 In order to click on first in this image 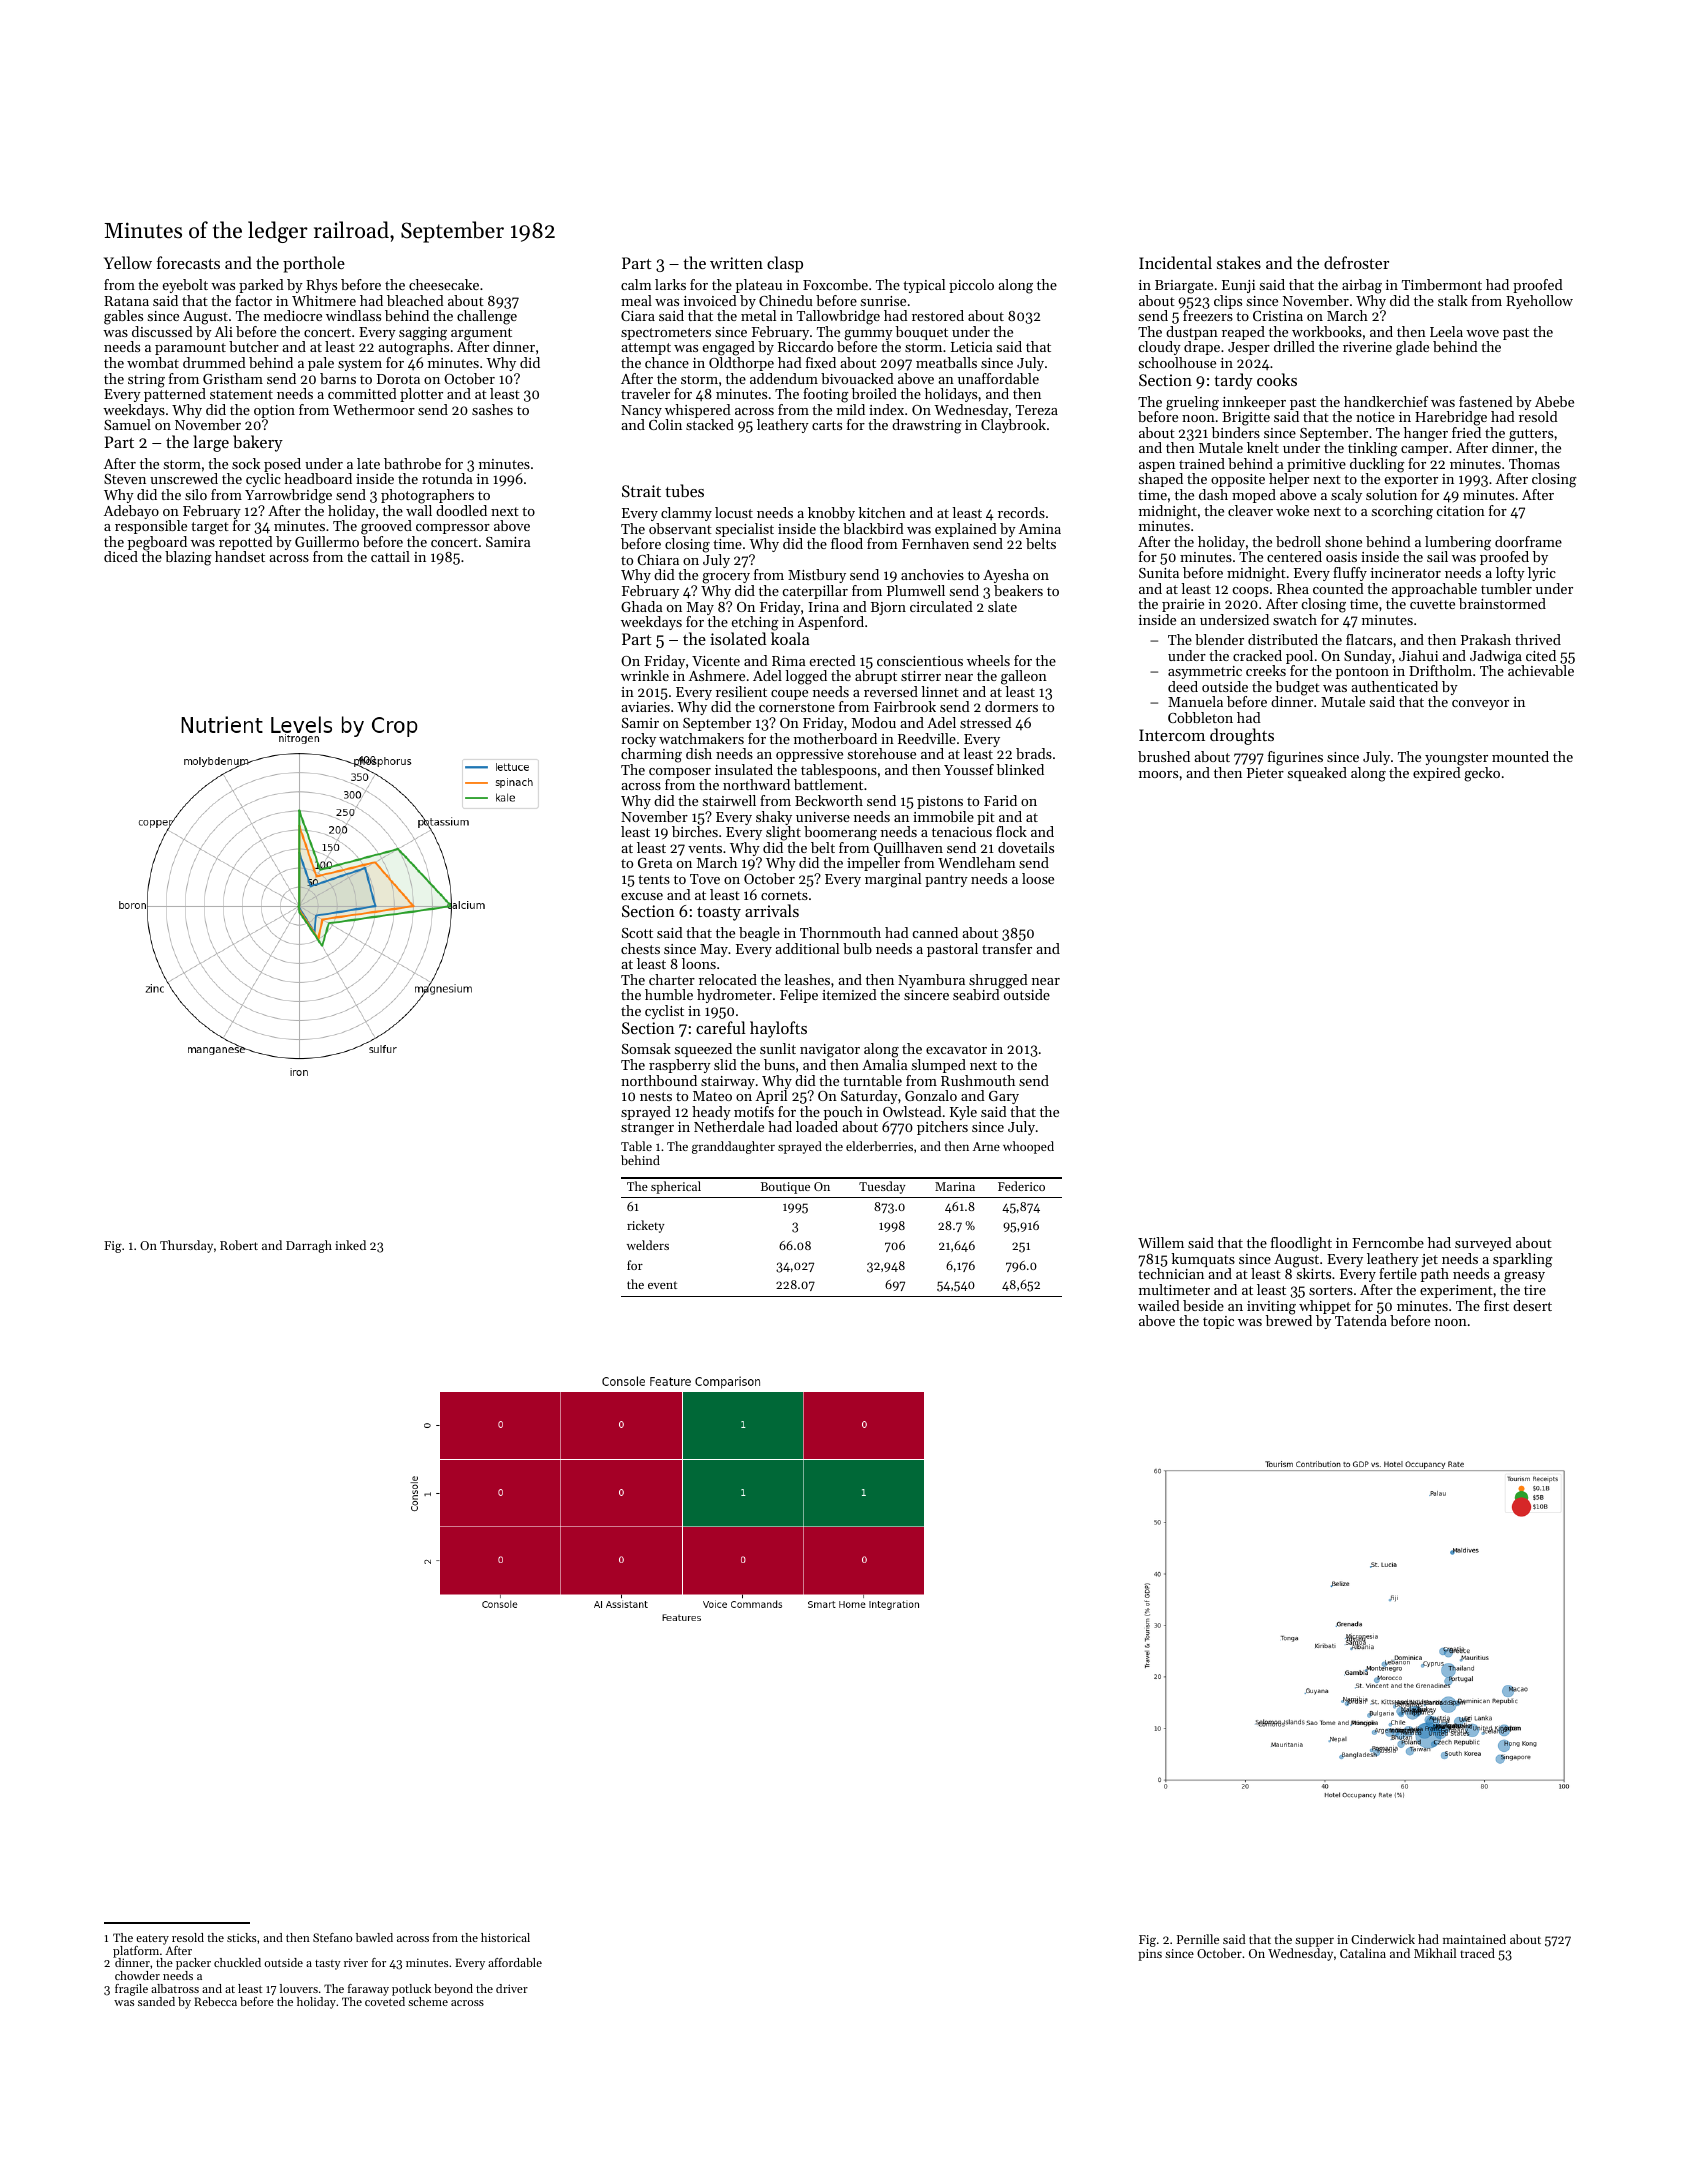, I will do `click(1496, 1305)`.
